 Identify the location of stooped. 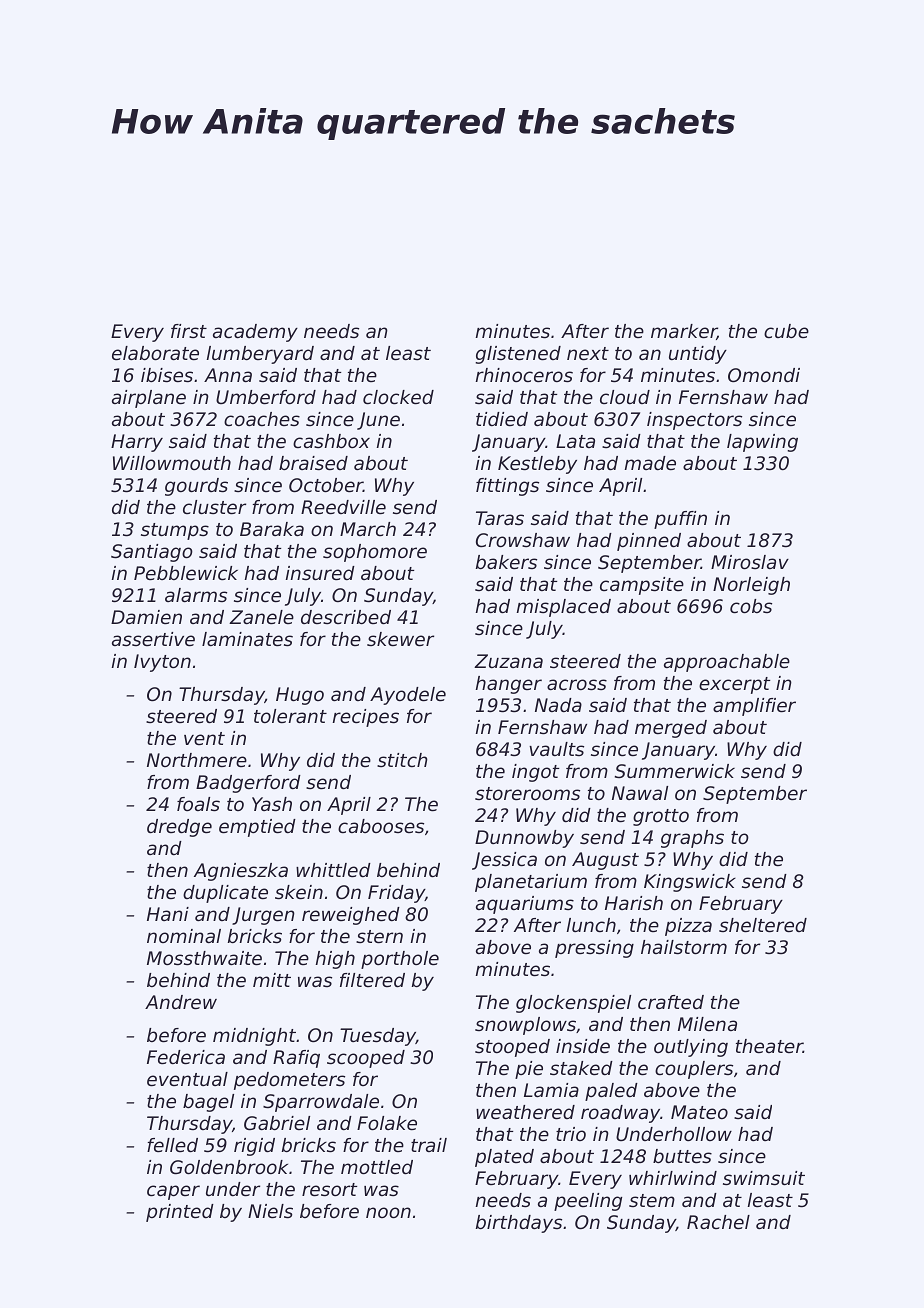
(512, 1048).
